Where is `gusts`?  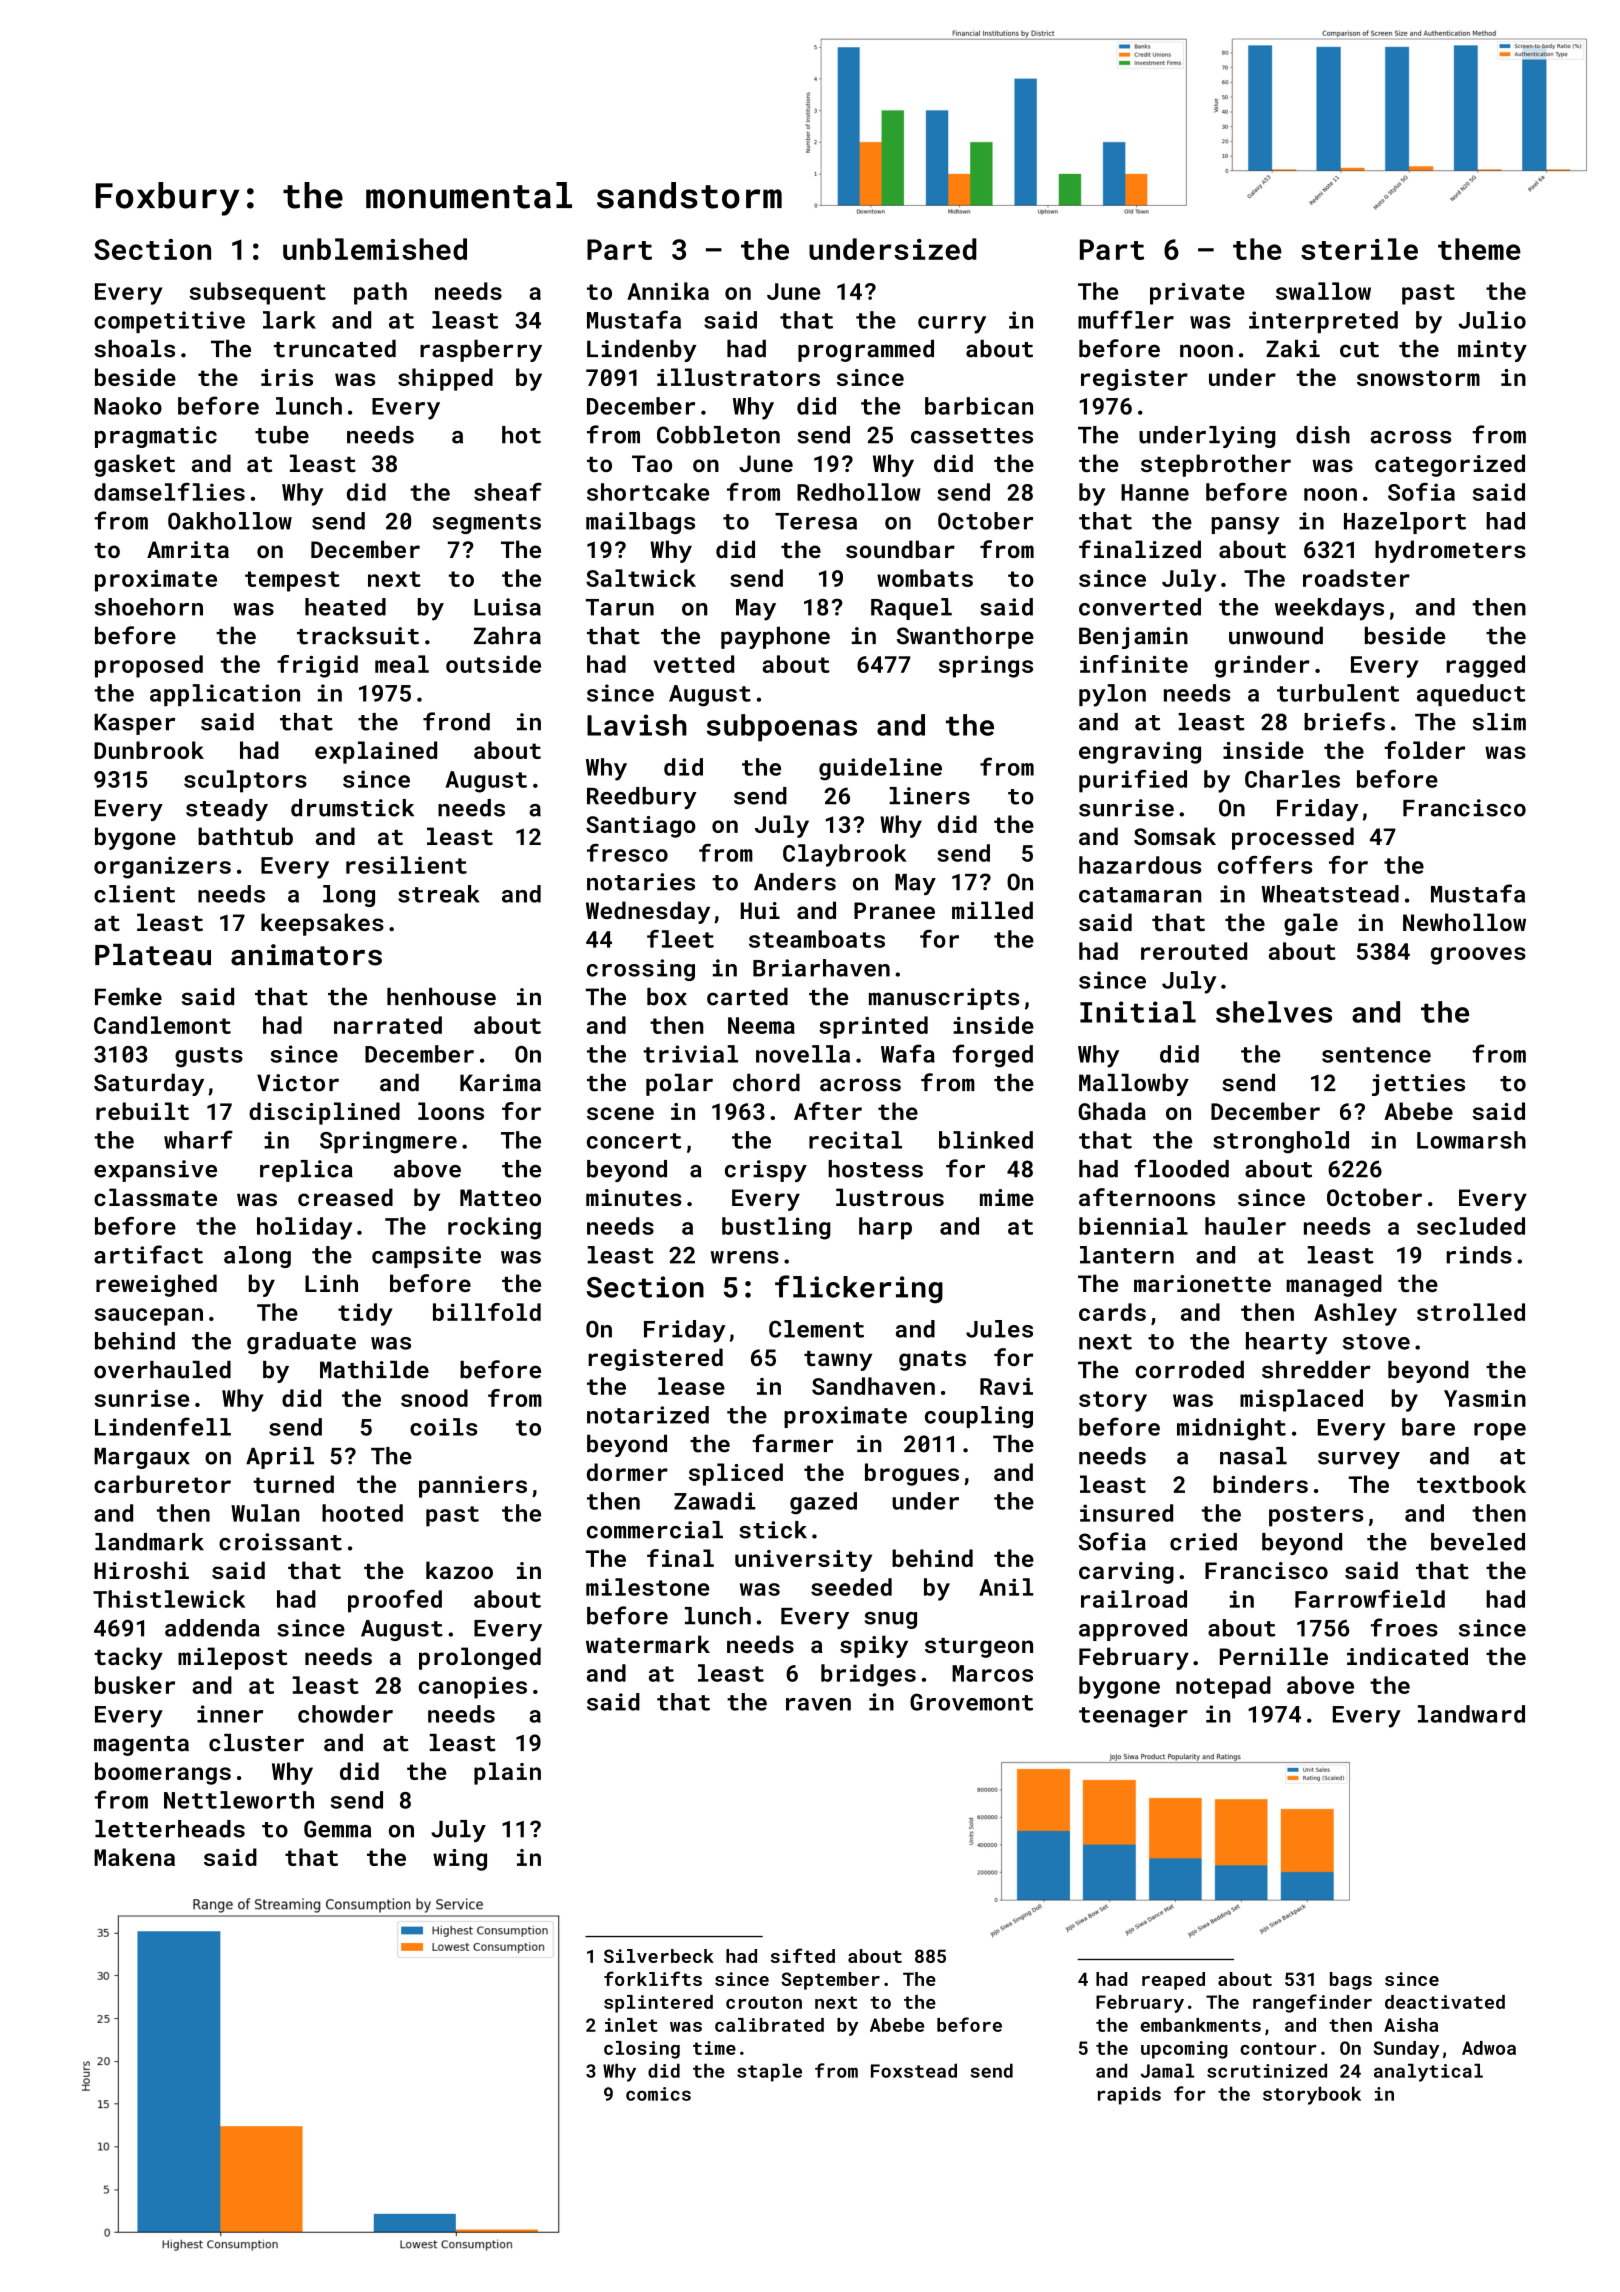
gusts is located at coordinates (209, 1057).
